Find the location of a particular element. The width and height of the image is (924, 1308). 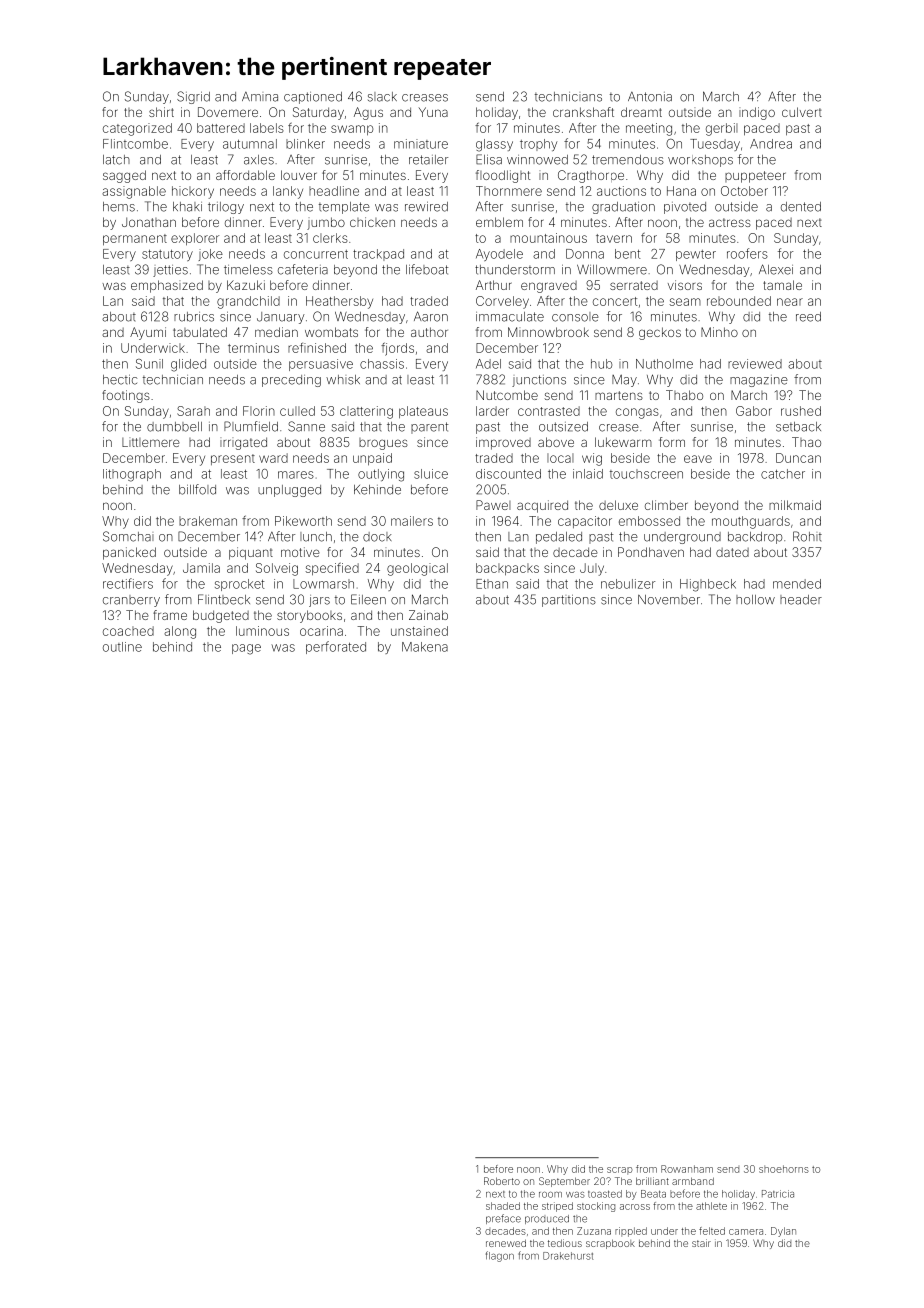

November is located at coordinates (669, 600).
